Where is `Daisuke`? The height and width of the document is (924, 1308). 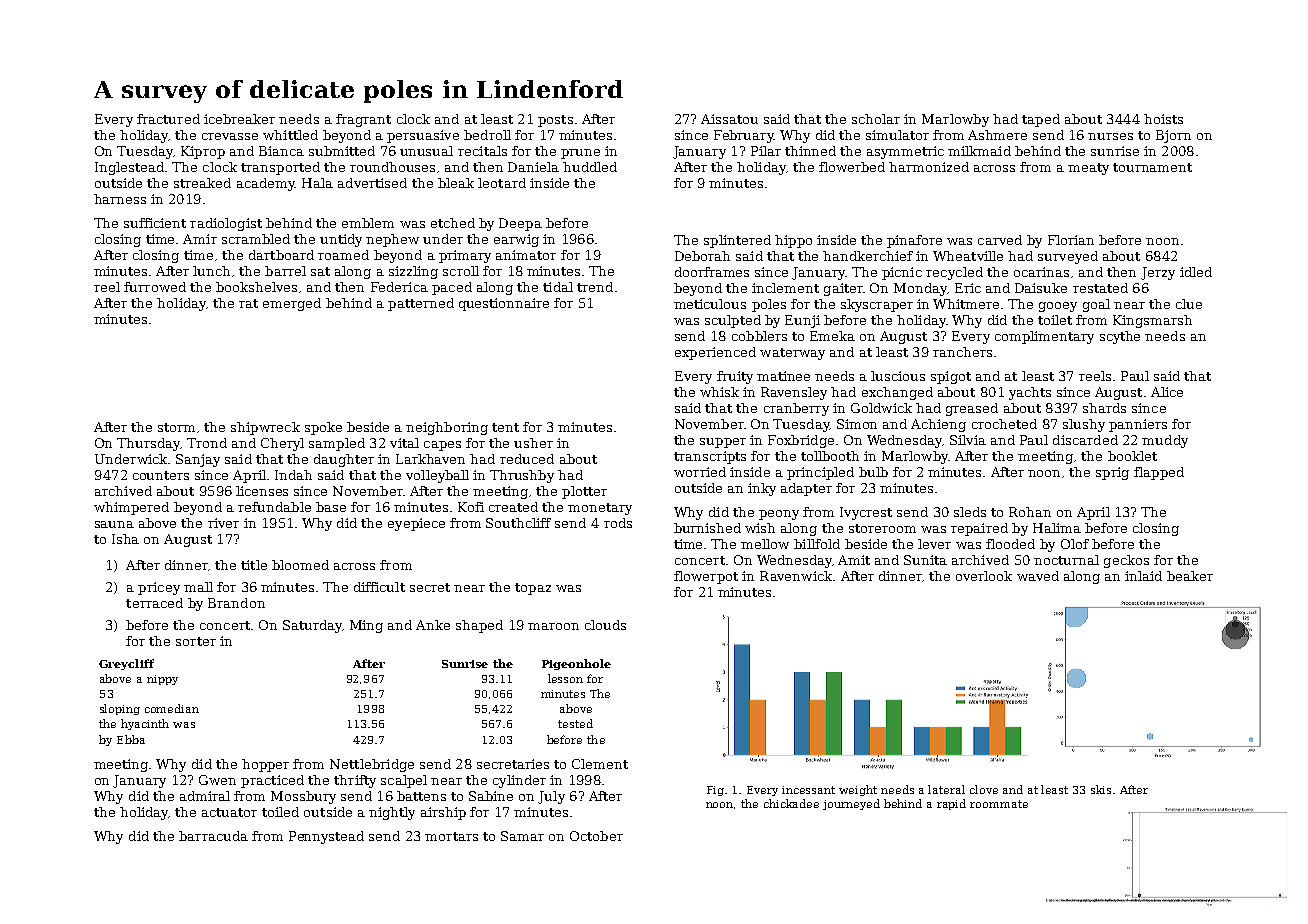 Daisuke is located at coordinates (1041, 288).
